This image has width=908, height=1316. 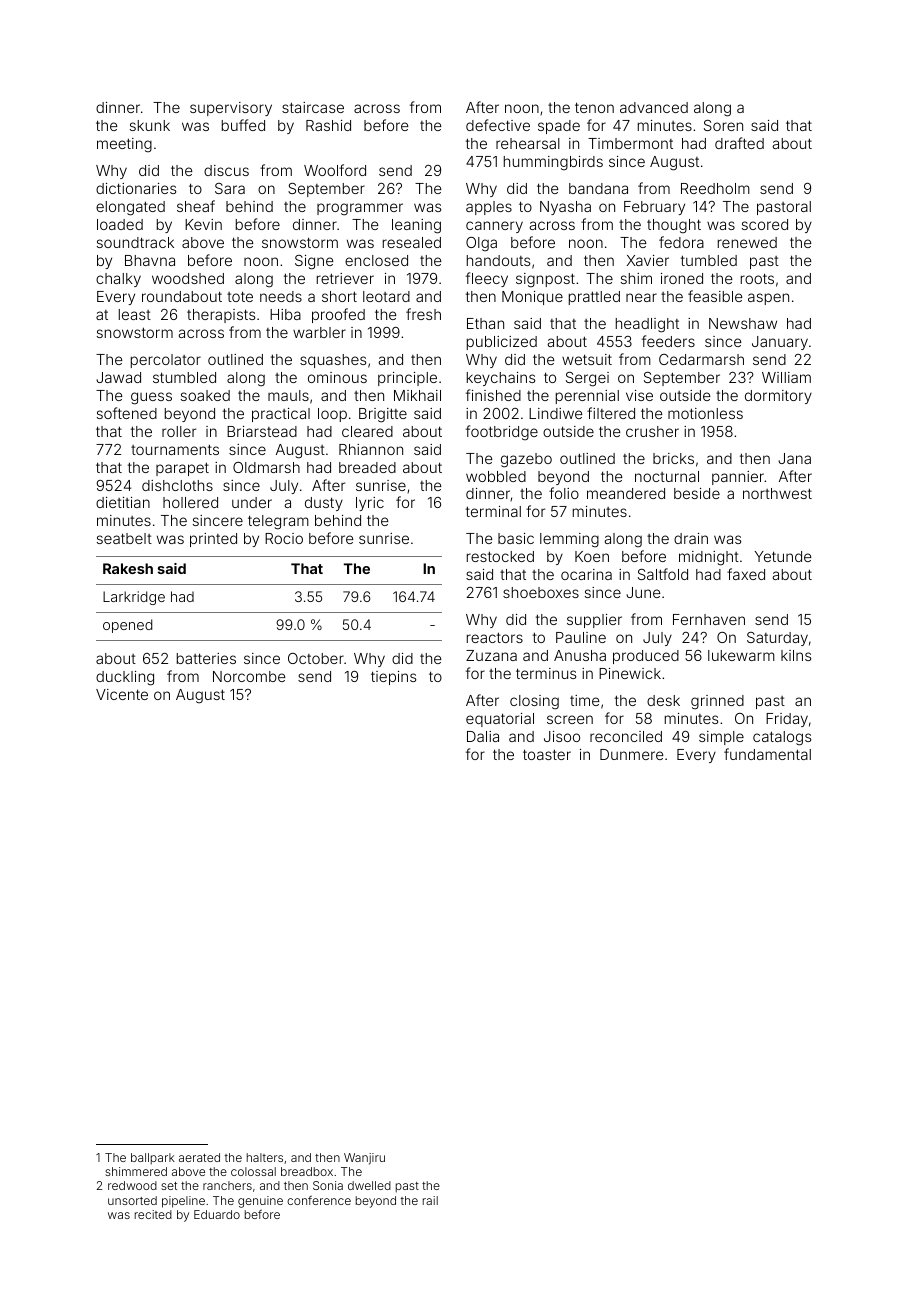 I want to click on rail, so click(x=430, y=1200).
